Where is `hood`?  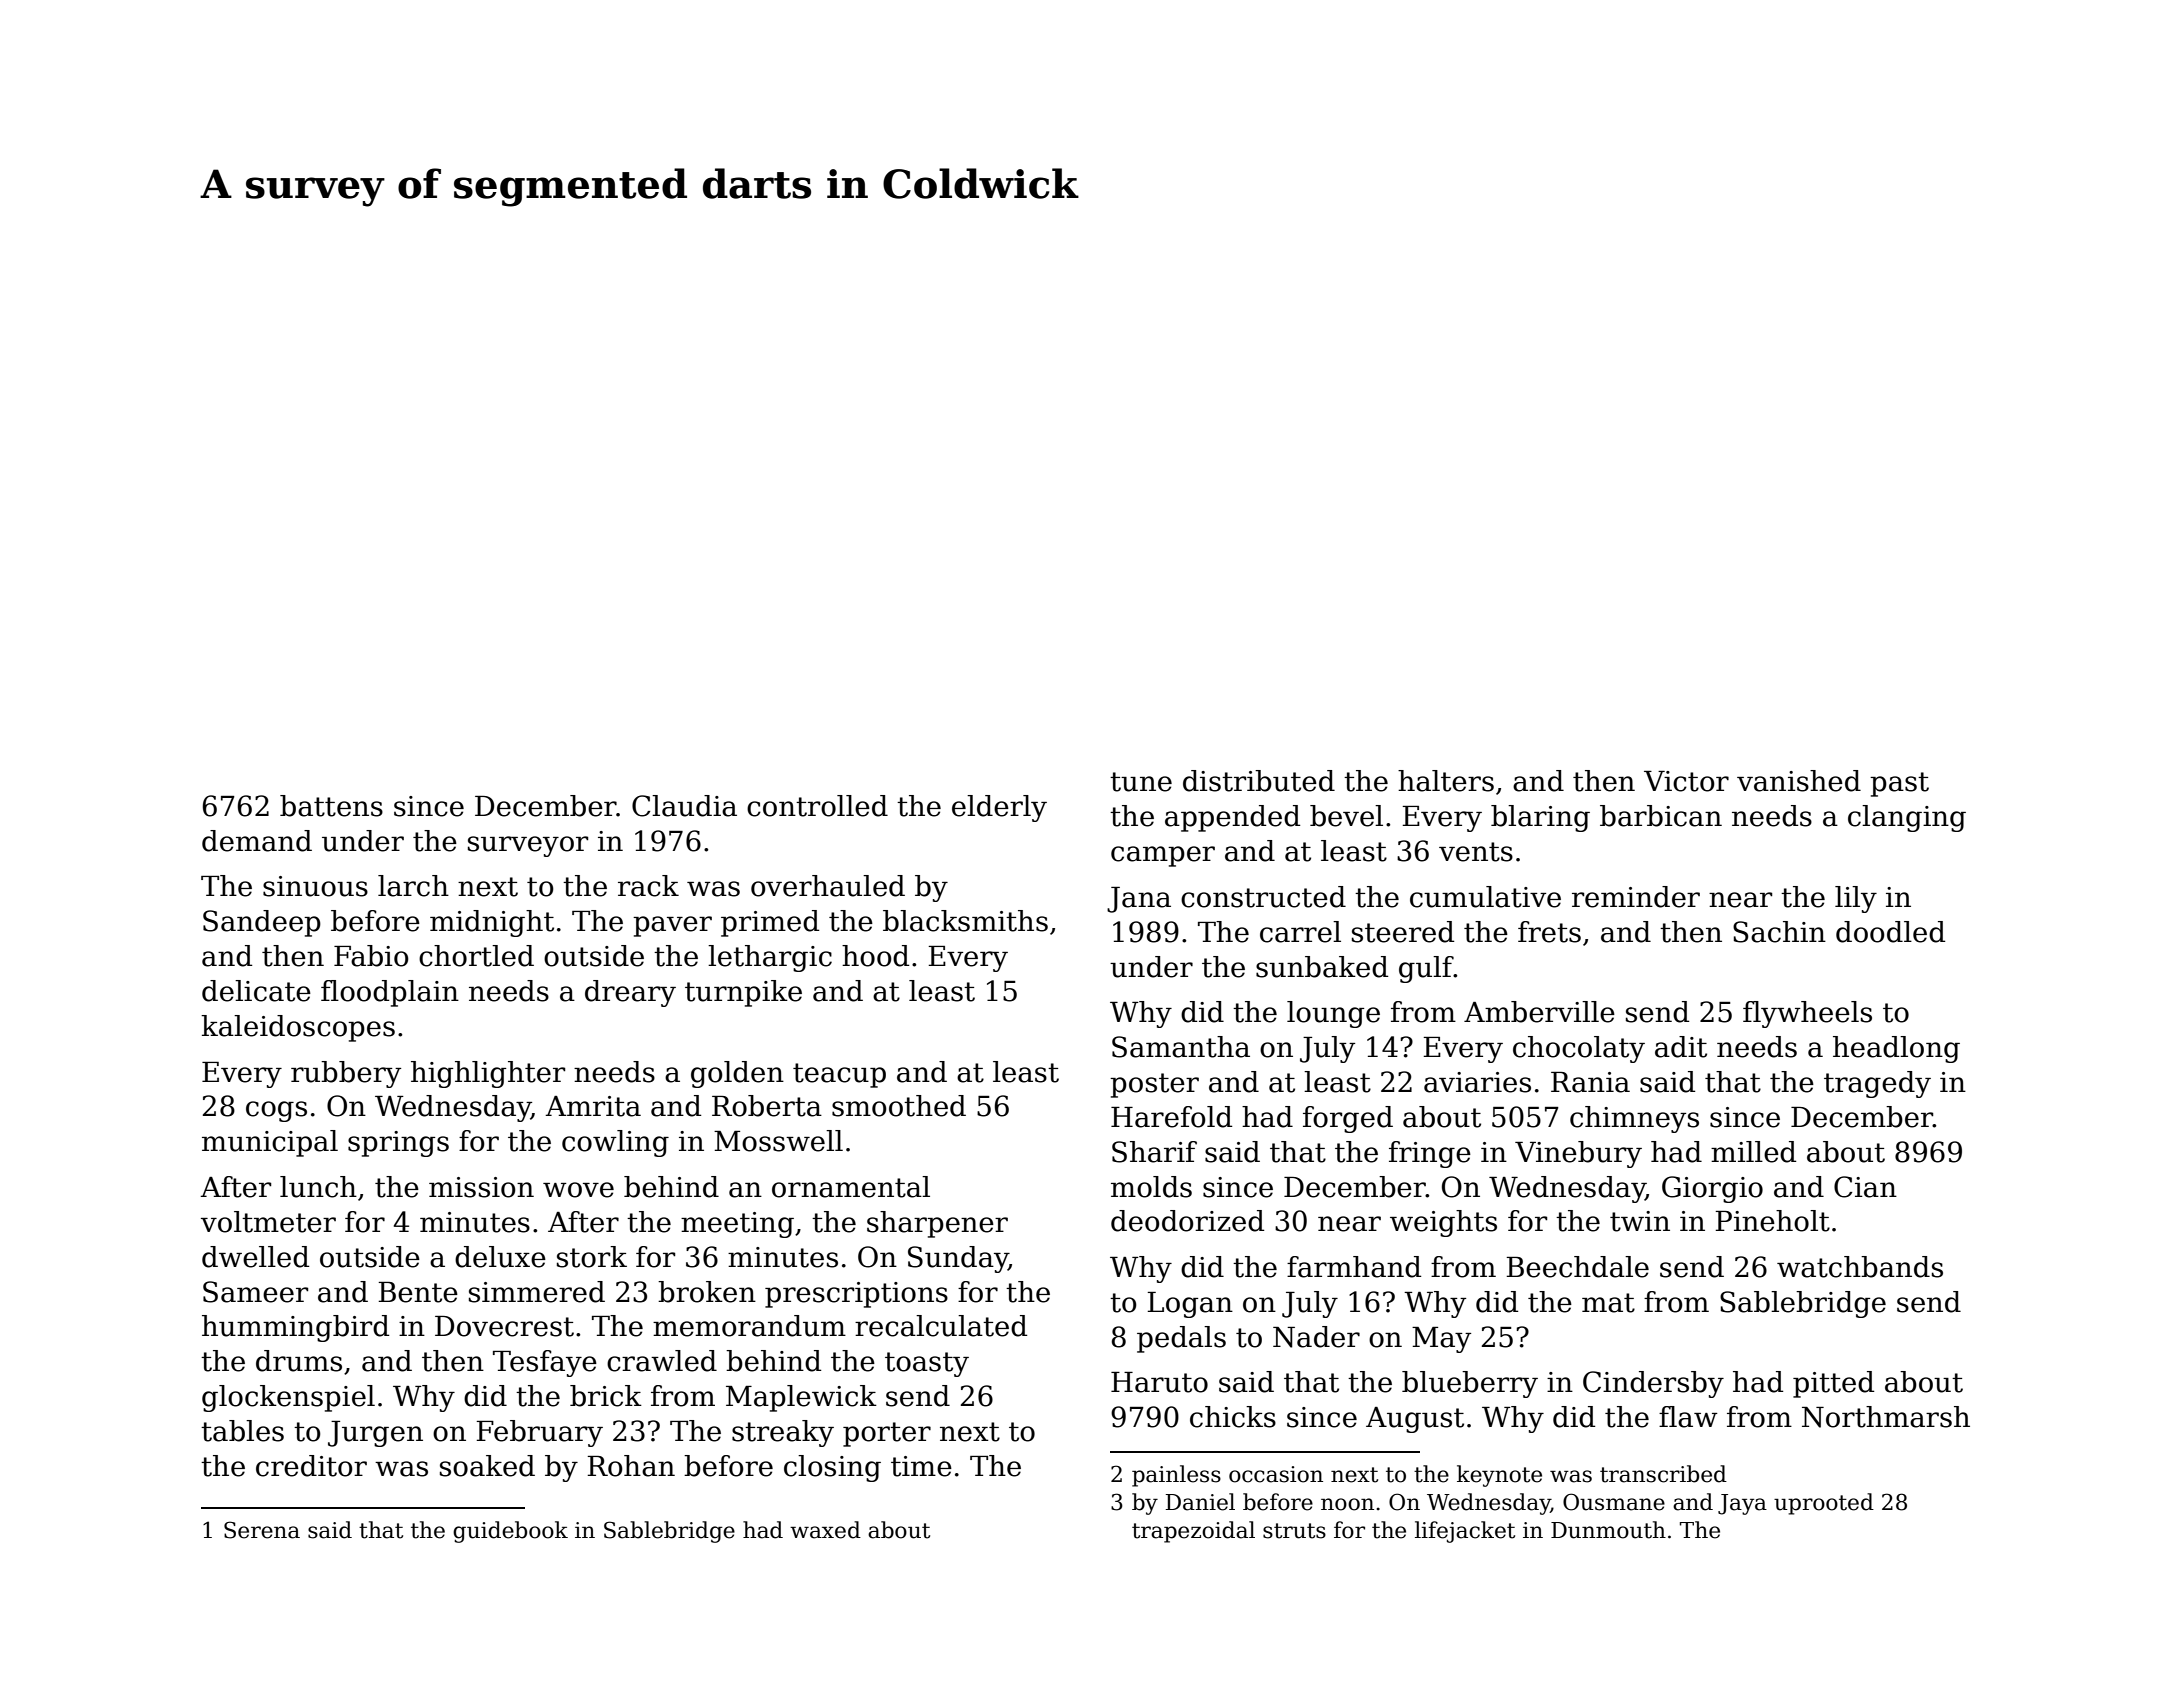 hood is located at coordinates (875, 956).
